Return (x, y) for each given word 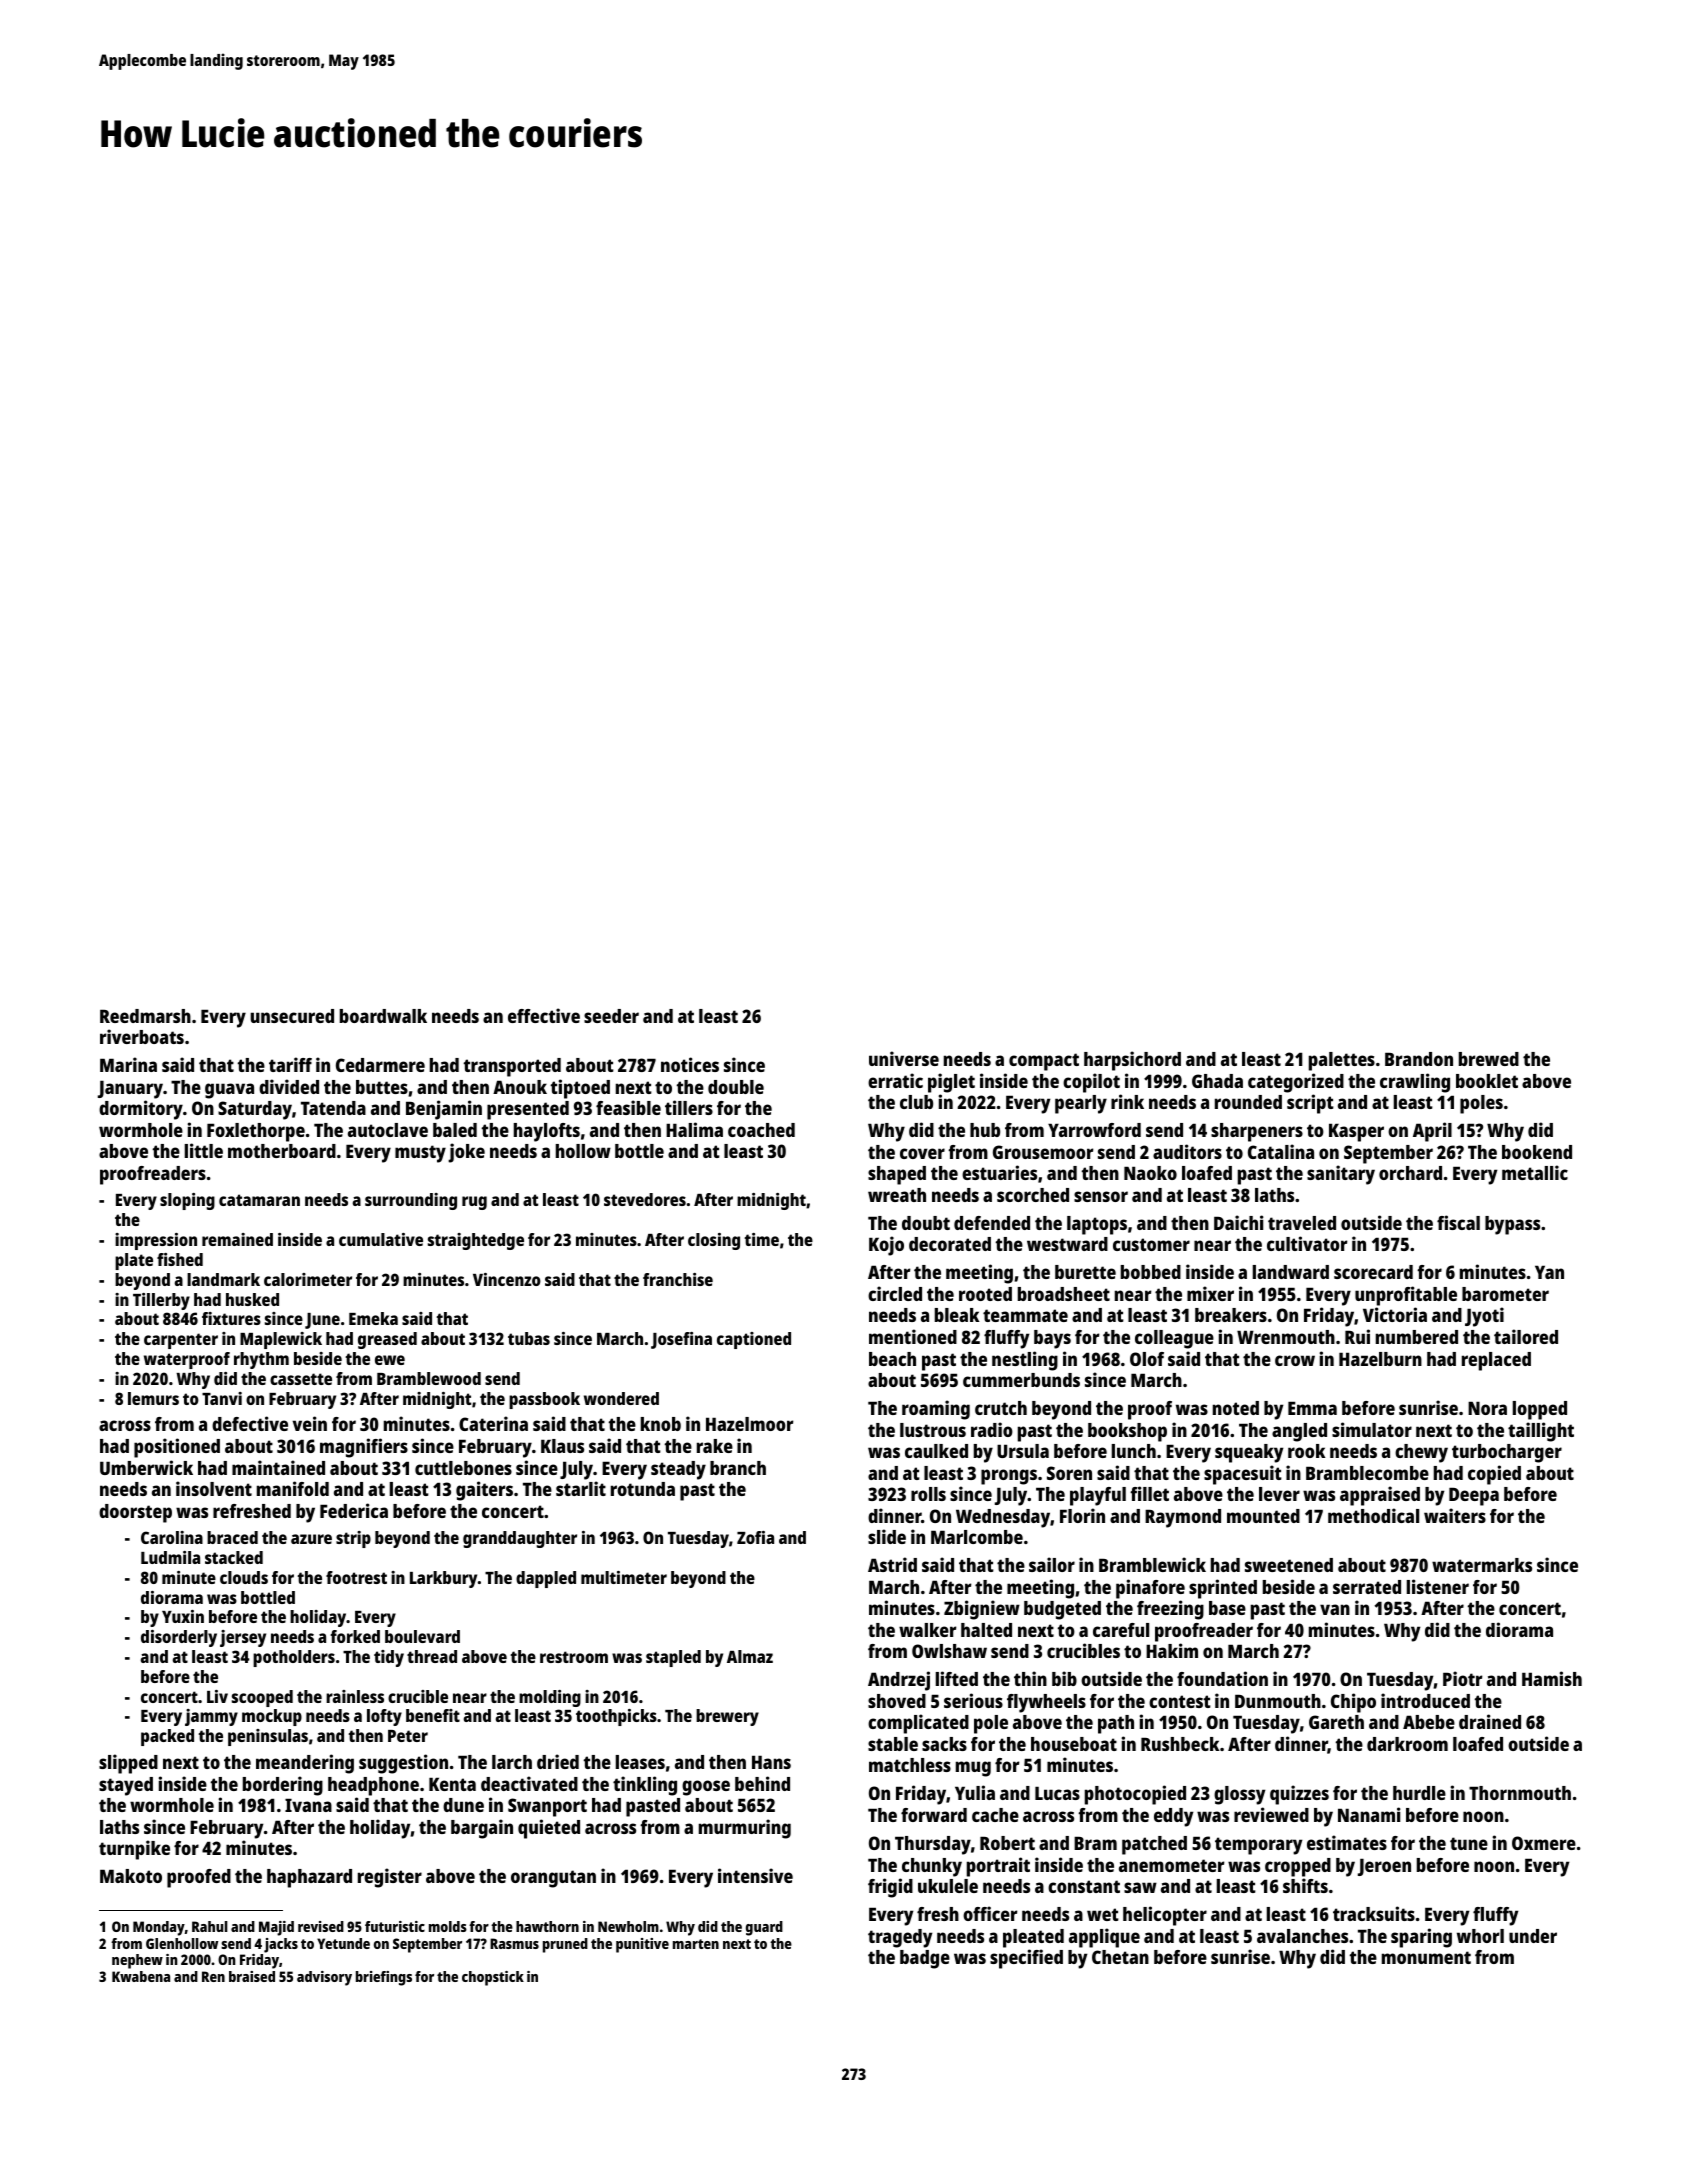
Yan (1549, 1272)
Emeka (373, 1318)
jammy (211, 1717)
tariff (290, 1064)
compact (1044, 1062)
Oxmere (1544, 1843)
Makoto (131, 1876)
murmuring (745, 1829)
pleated (1033, 1938)
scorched (1033, 1195)
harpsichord (1132, 1061)
